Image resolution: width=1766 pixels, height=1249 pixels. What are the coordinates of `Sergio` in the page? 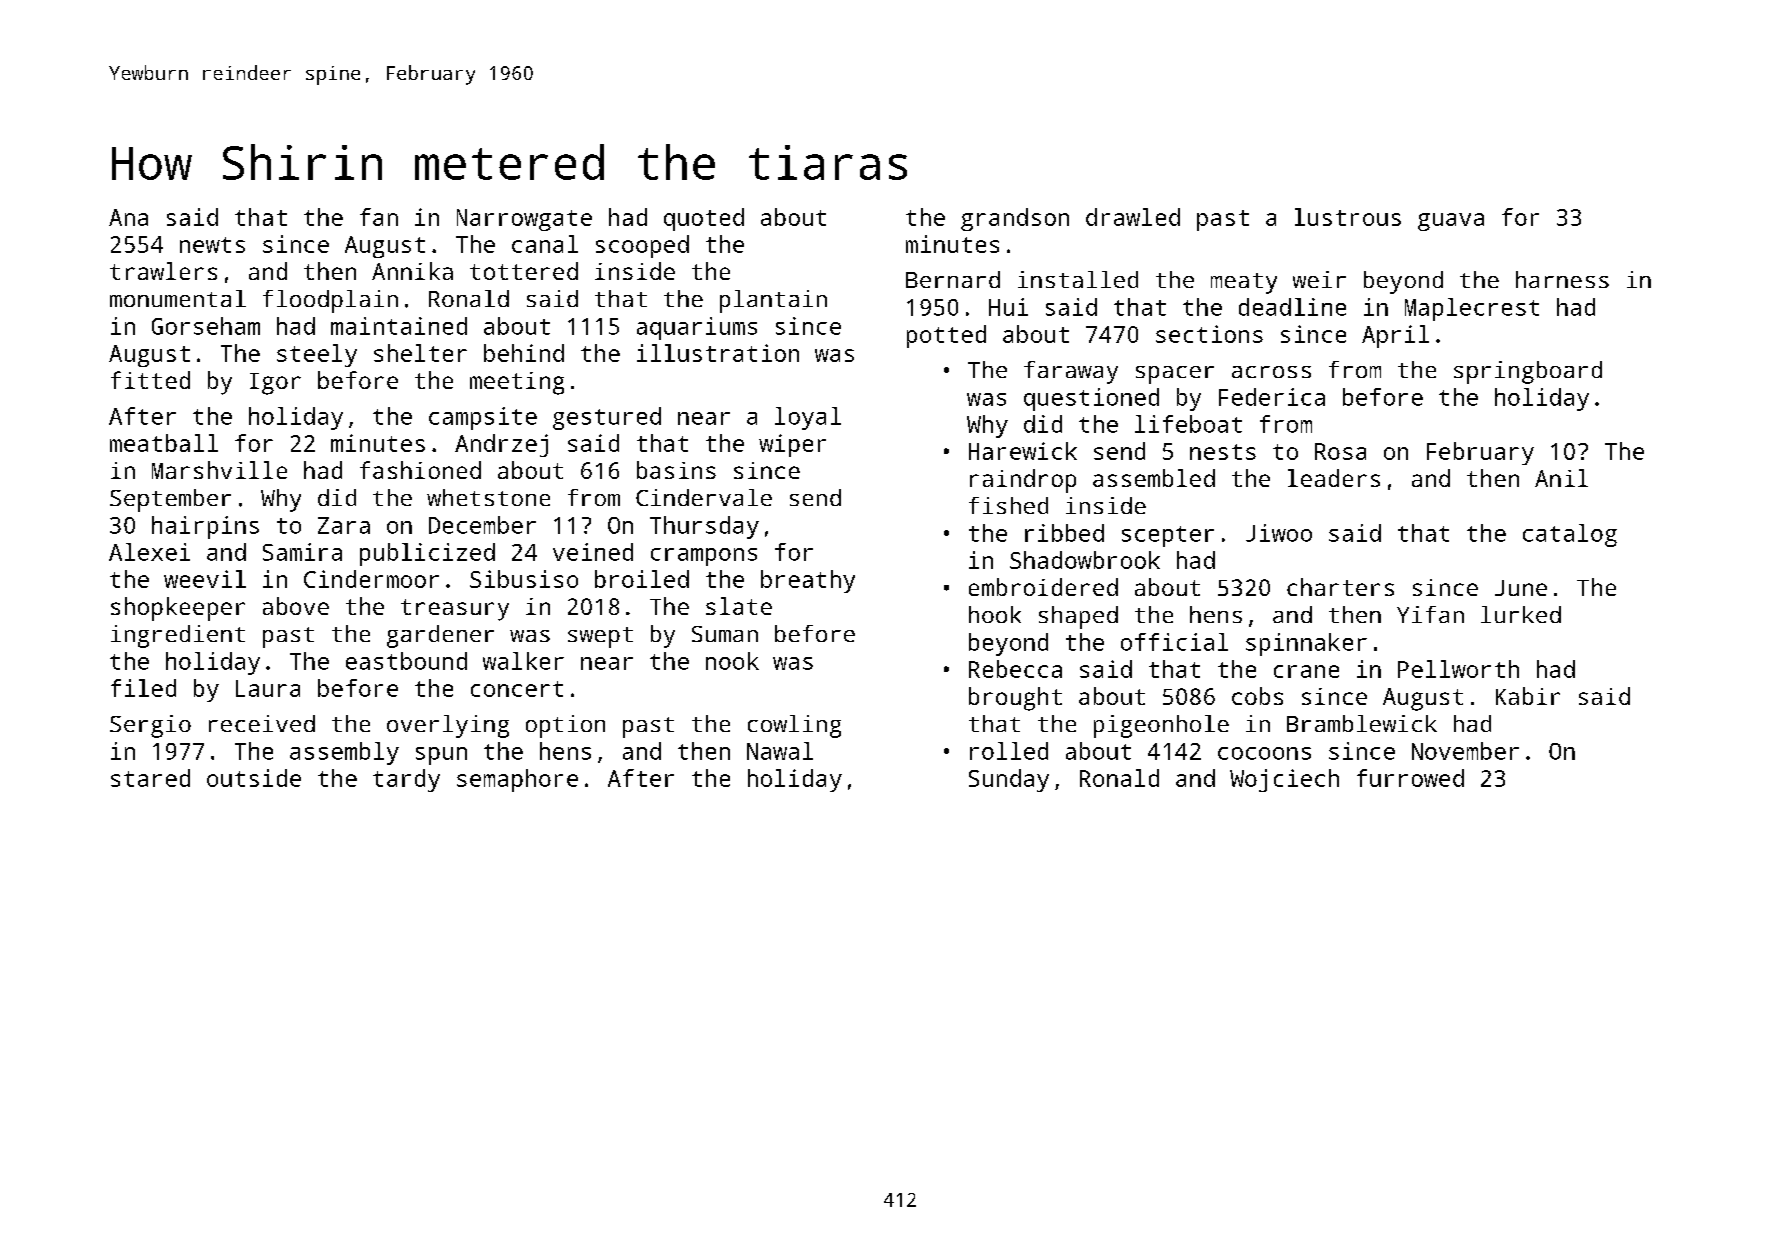 It's located at (150, 726).
